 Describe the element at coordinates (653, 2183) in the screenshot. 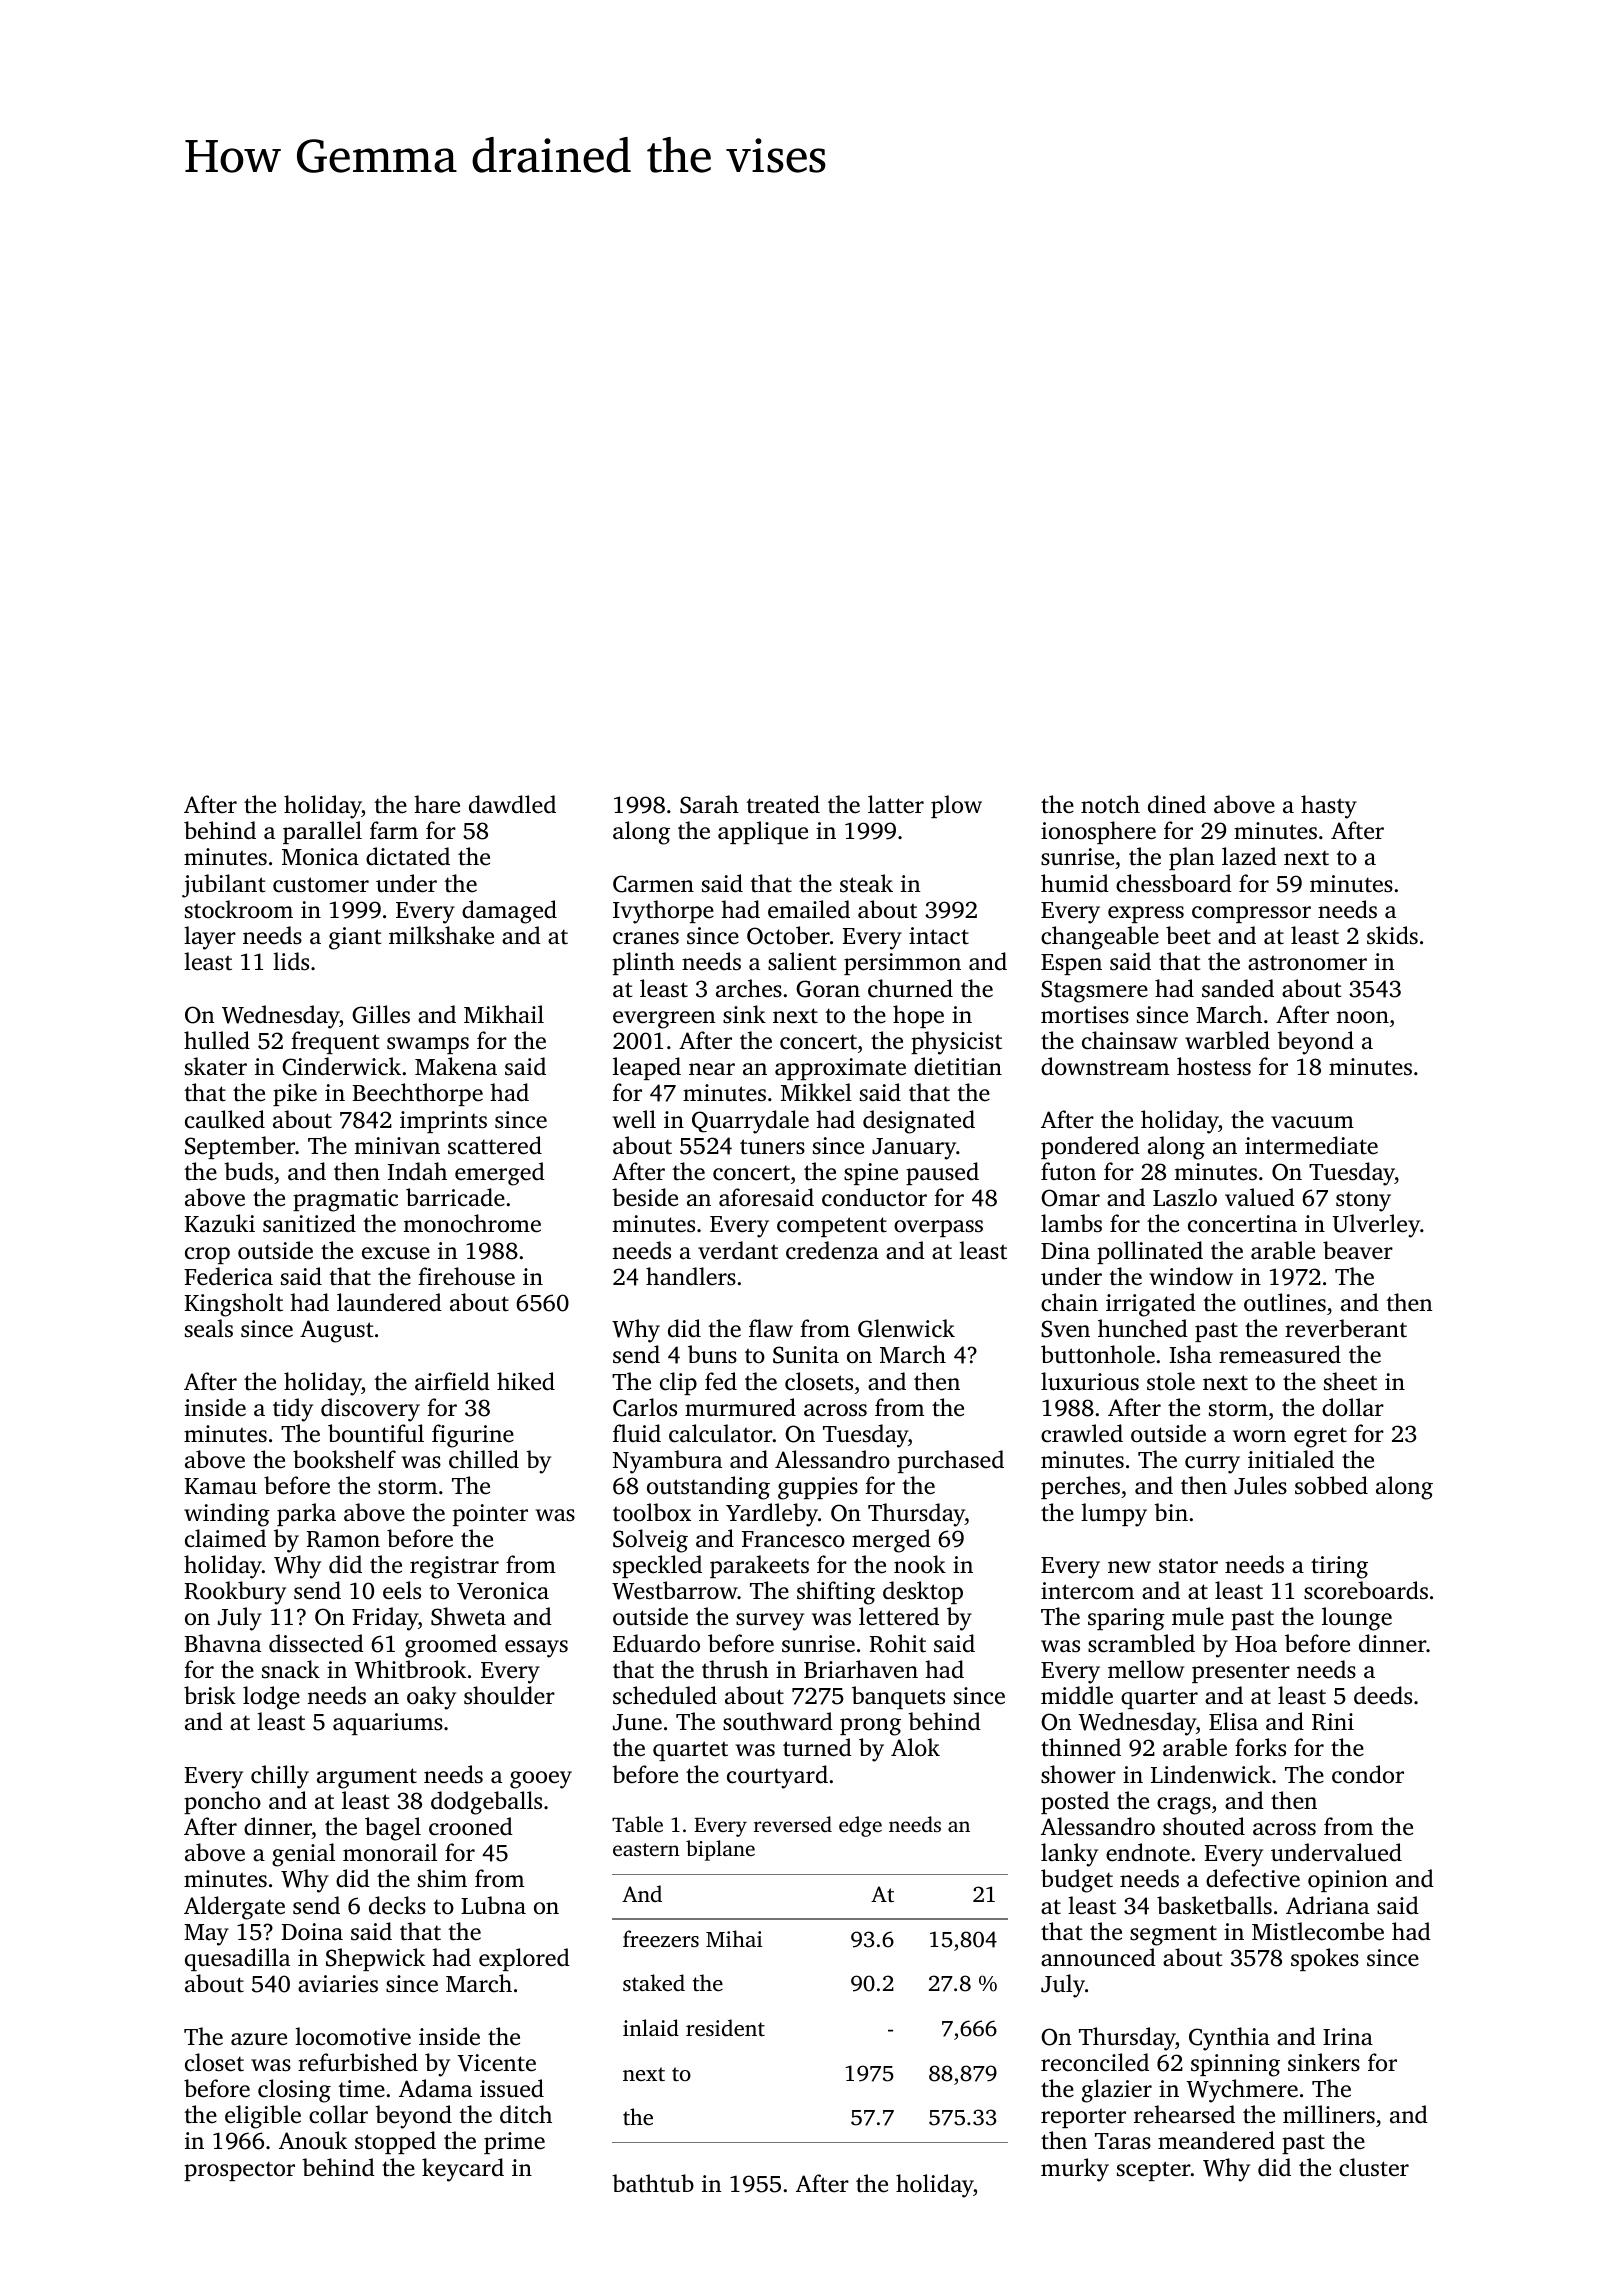

I see `bathtub` at that location.
